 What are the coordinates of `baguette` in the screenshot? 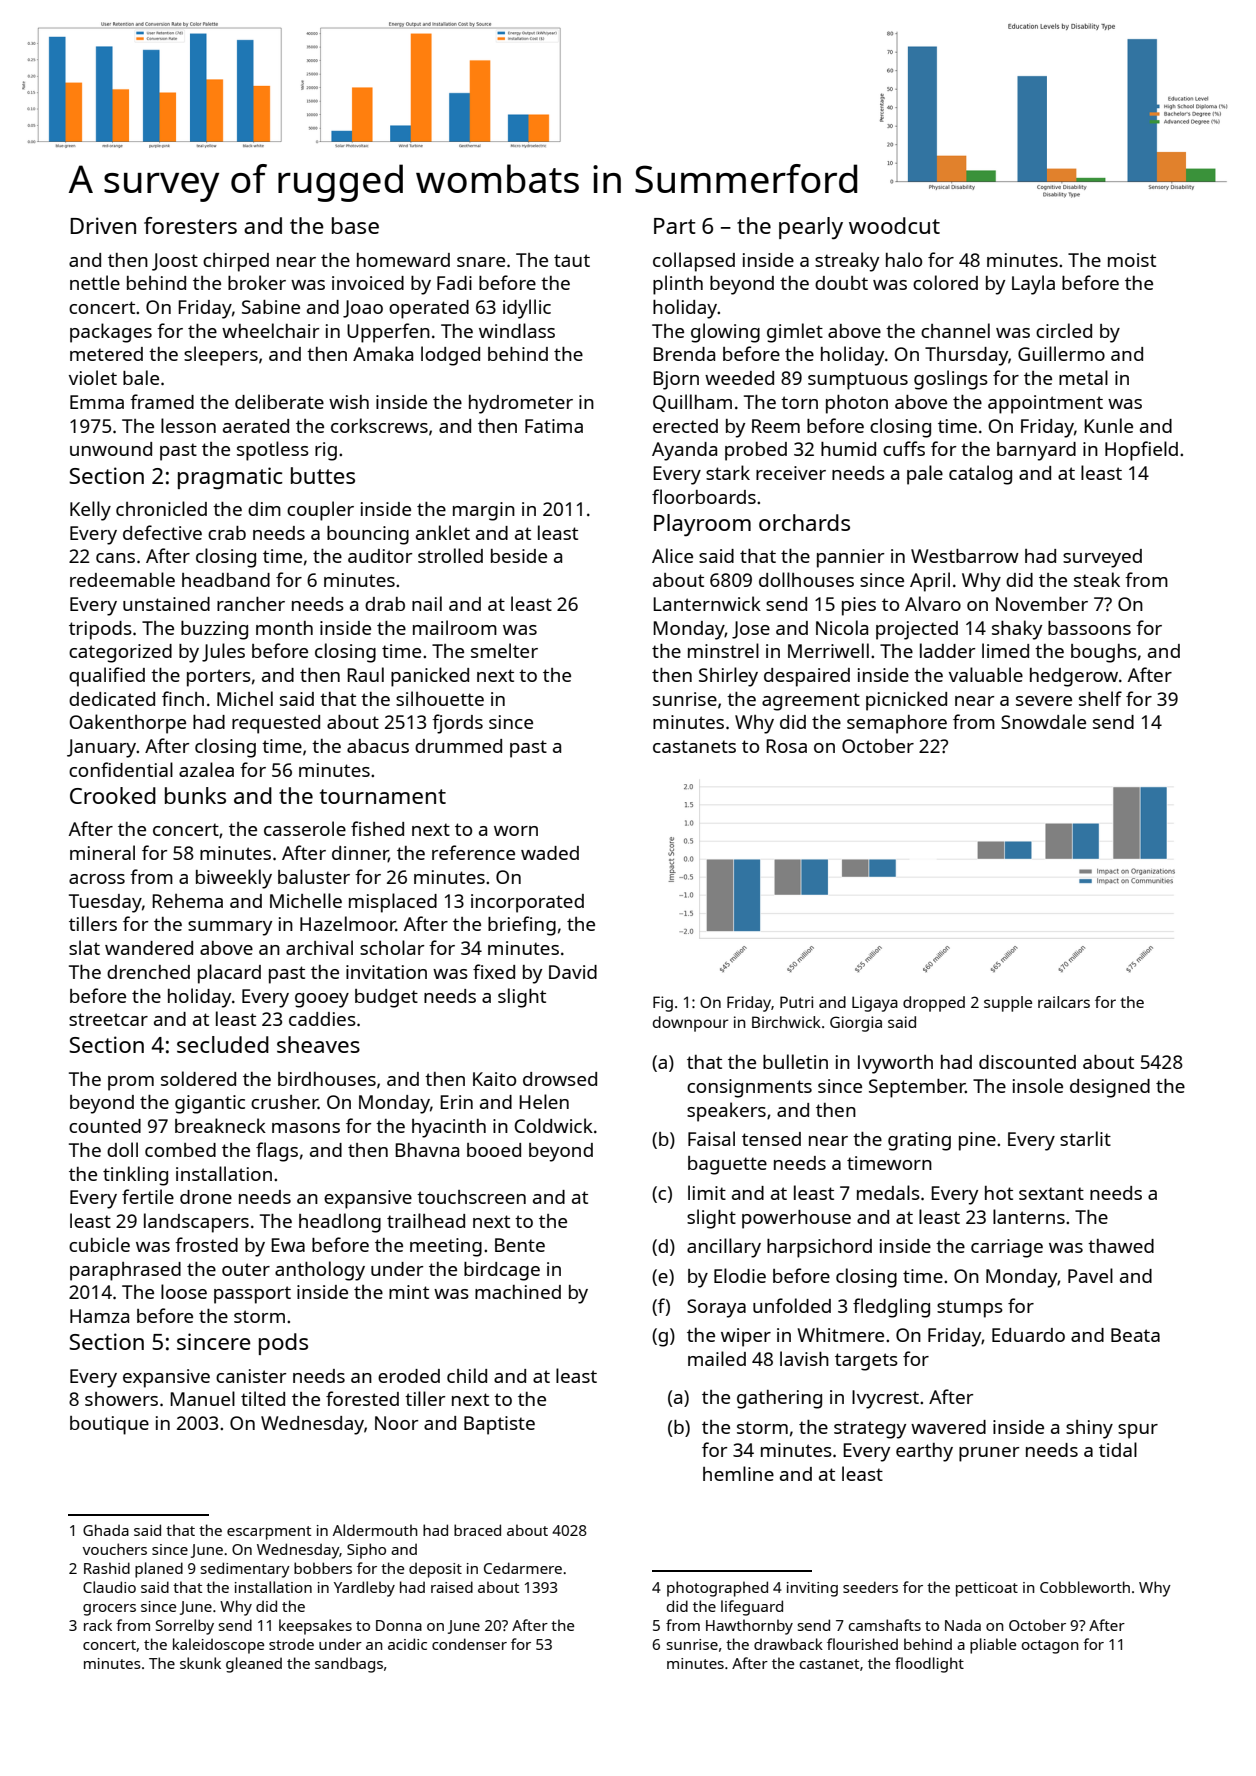 It's located at (727, 1165).
